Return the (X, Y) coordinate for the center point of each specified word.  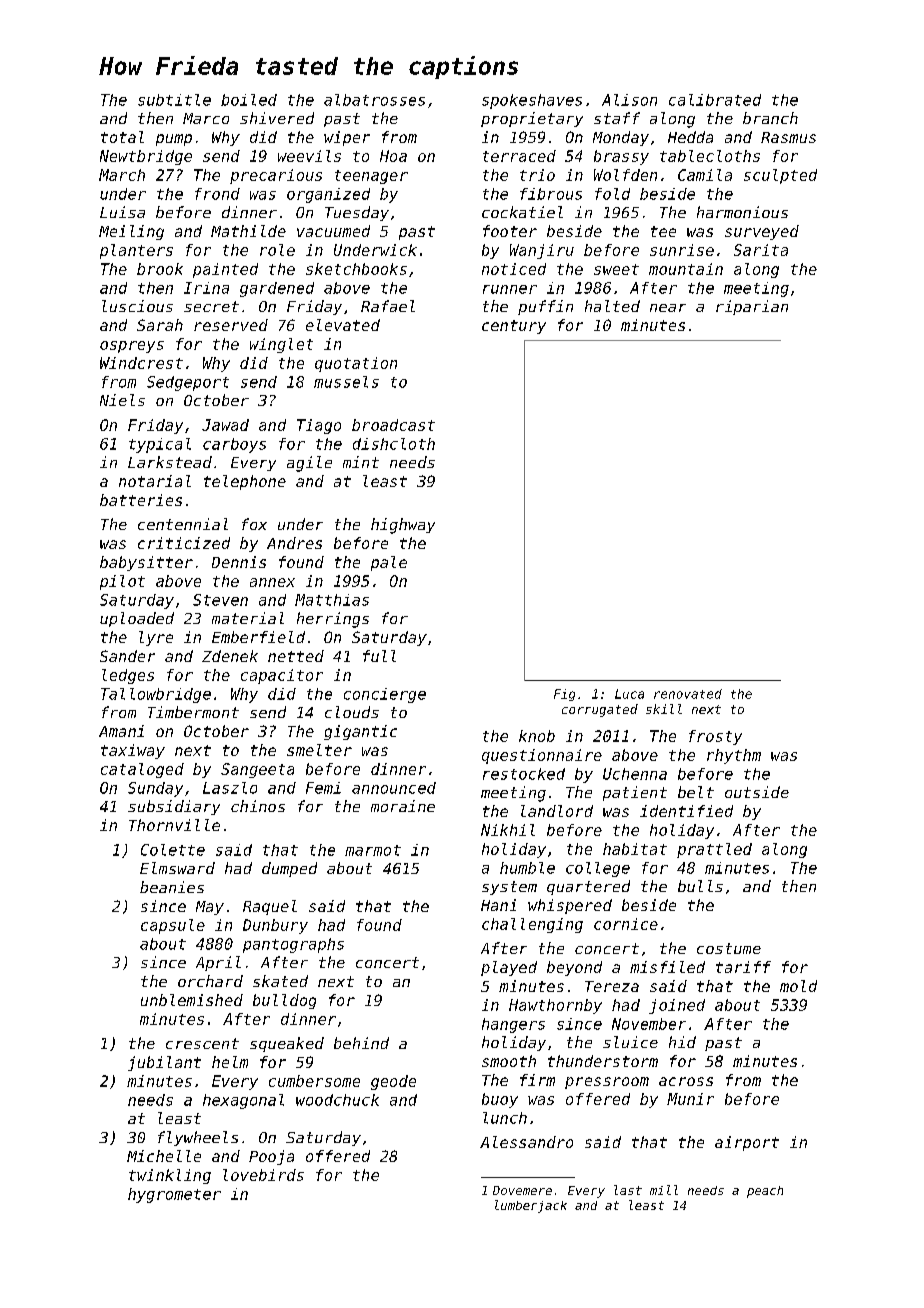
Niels (122, 400)
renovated (688, 694)
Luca (629, 694)
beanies (172, 887)
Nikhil (508, 830)
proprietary (532, 119)
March (122, 175)
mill (664, 1190)
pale (389, 563)
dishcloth (394, 444)
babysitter (146, 563)
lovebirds (263, 1175)
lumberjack (531, 1206)
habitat (635, 849)
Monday (621, 138)
